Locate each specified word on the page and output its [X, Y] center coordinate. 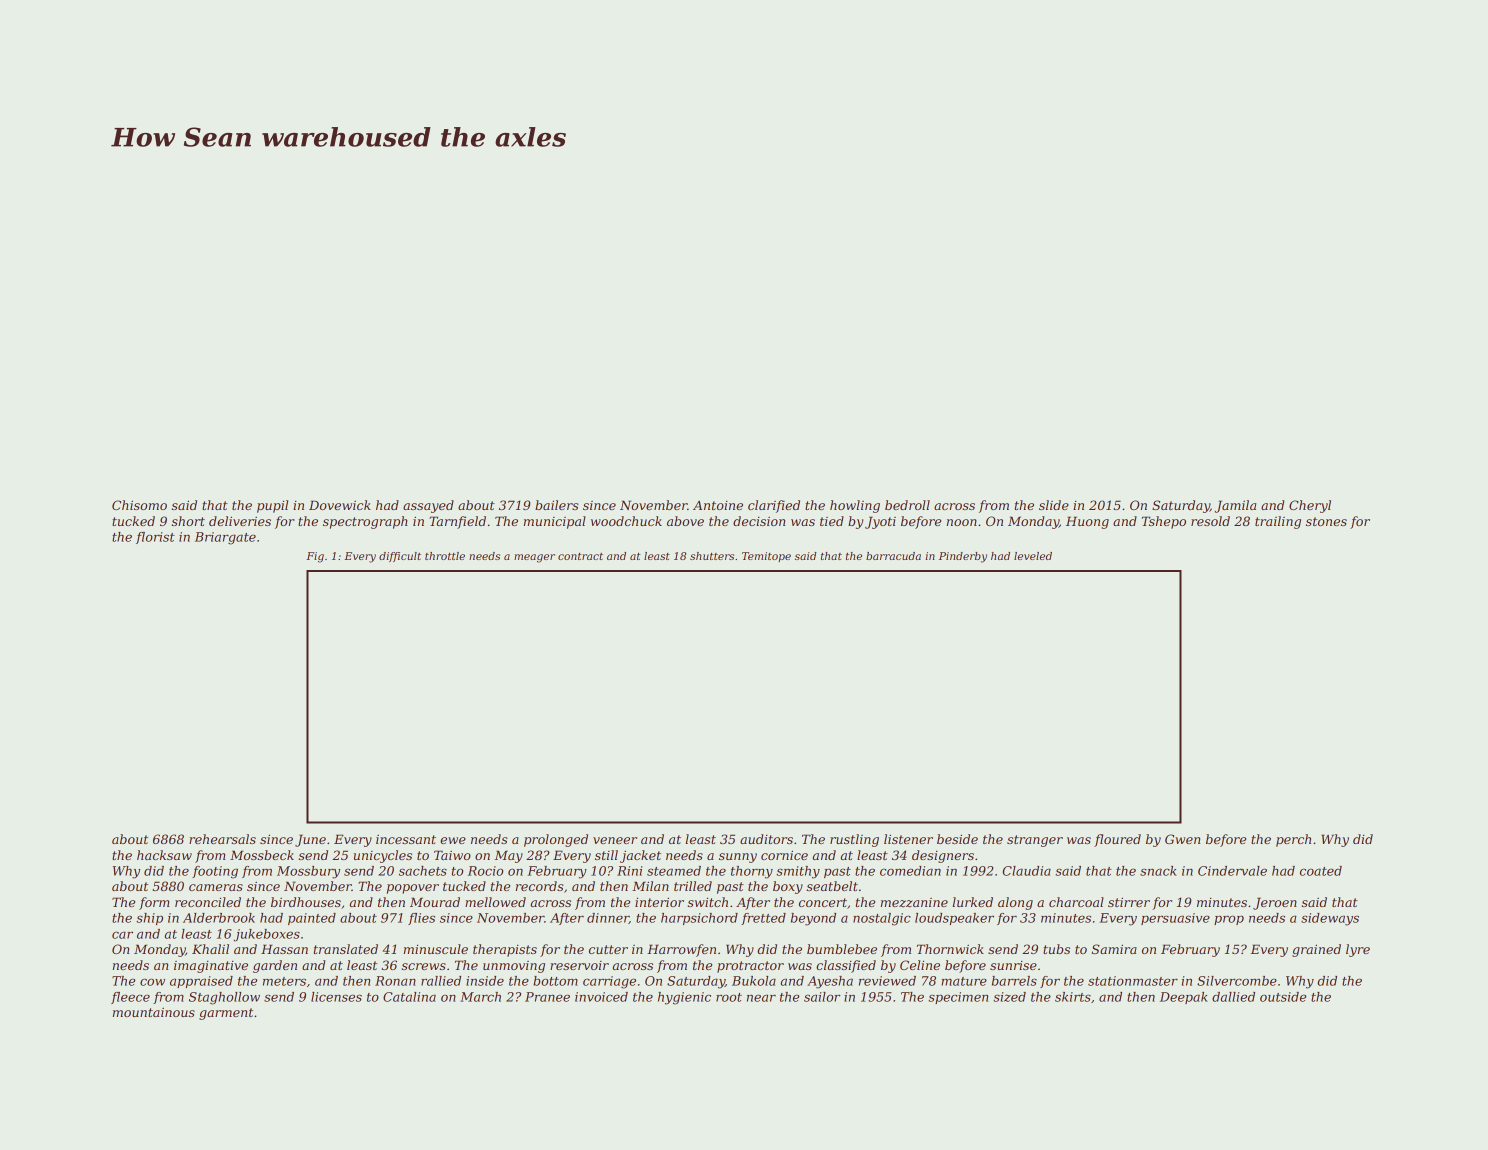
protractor [750, 967]
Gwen [1183, 839]
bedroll [907, 505]
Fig [315, 557]
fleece [130, 998]
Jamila [1235, 506]
